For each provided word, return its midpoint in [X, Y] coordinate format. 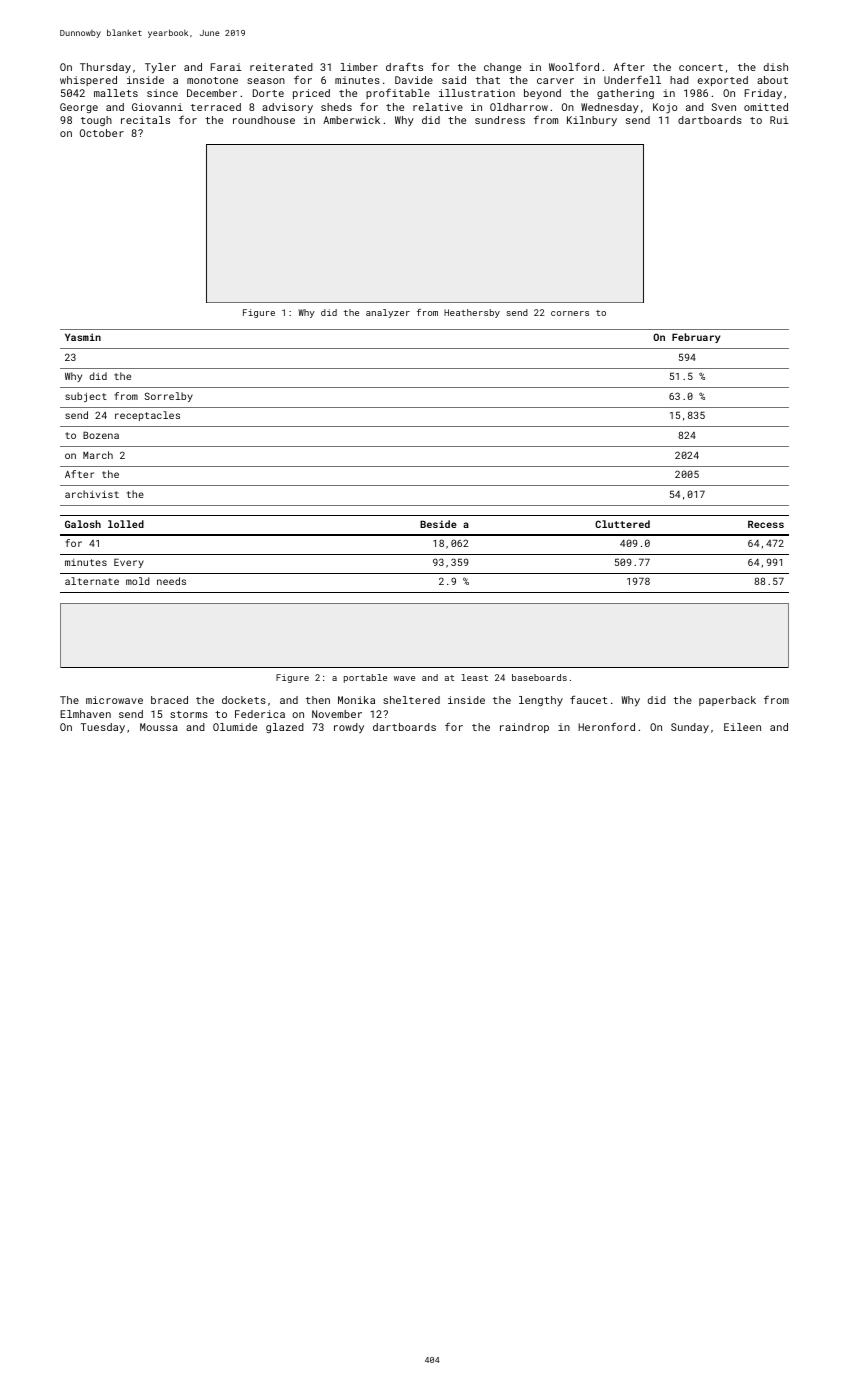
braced [169, 700]
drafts [404, 66]
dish [776, 67]
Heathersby [472, 313]
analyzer [388, 313]
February [696, 338]
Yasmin [83, 337]
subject [86, 397]
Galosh [83, 524]
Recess [766, 524]
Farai [226, 67]
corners [570, 313]
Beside [438, 524]
